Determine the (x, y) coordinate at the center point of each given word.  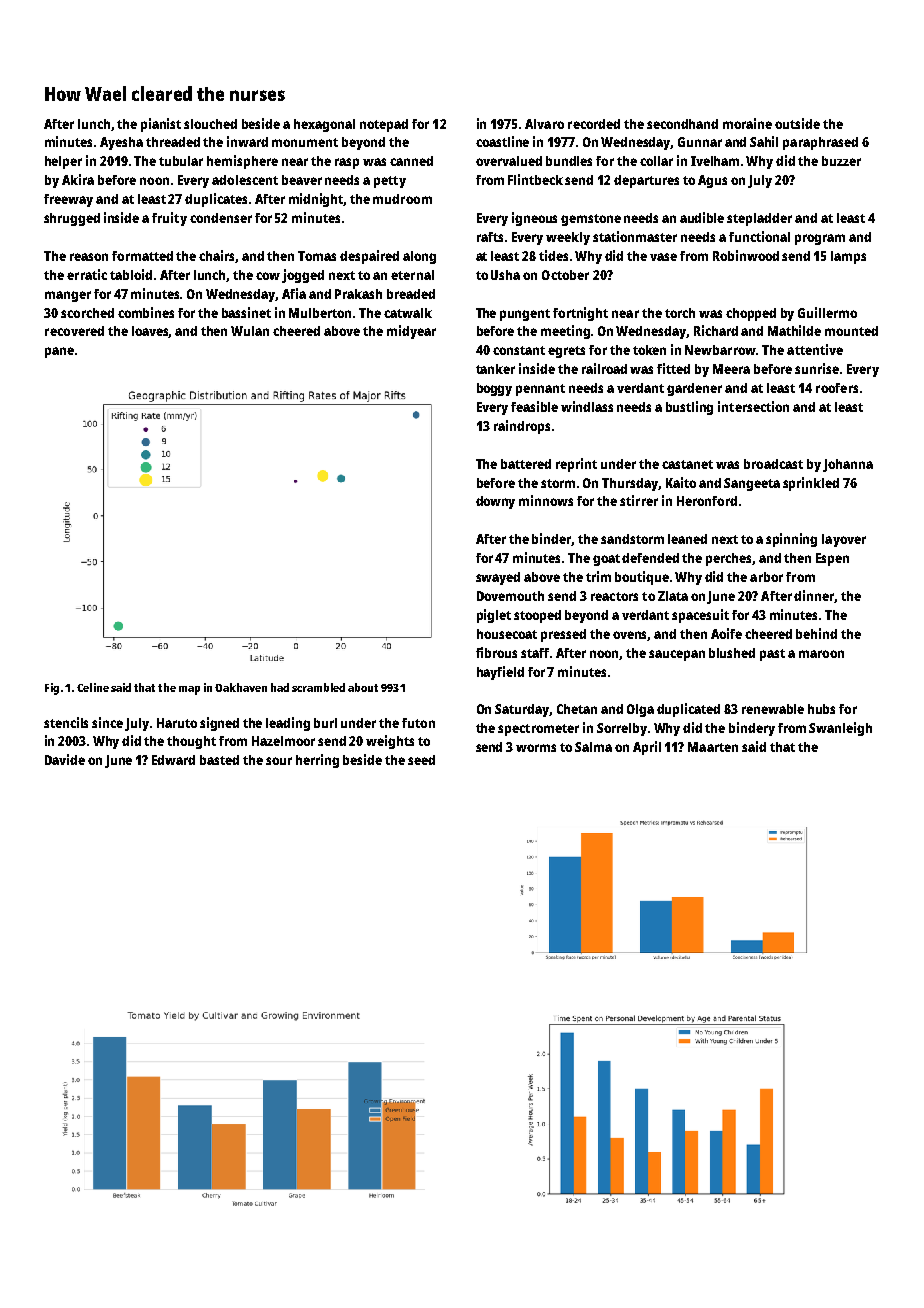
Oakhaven (241, 687)
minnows (546, 500)
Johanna (848, 465)
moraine (747, 123)
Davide (65, 759)
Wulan (250, 331)
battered (526, 464)
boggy (494, 389)
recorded (594, 124)
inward (247, 141)
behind (816, 633)
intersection (753, 406)
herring (317, 761)
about (363, 687)
